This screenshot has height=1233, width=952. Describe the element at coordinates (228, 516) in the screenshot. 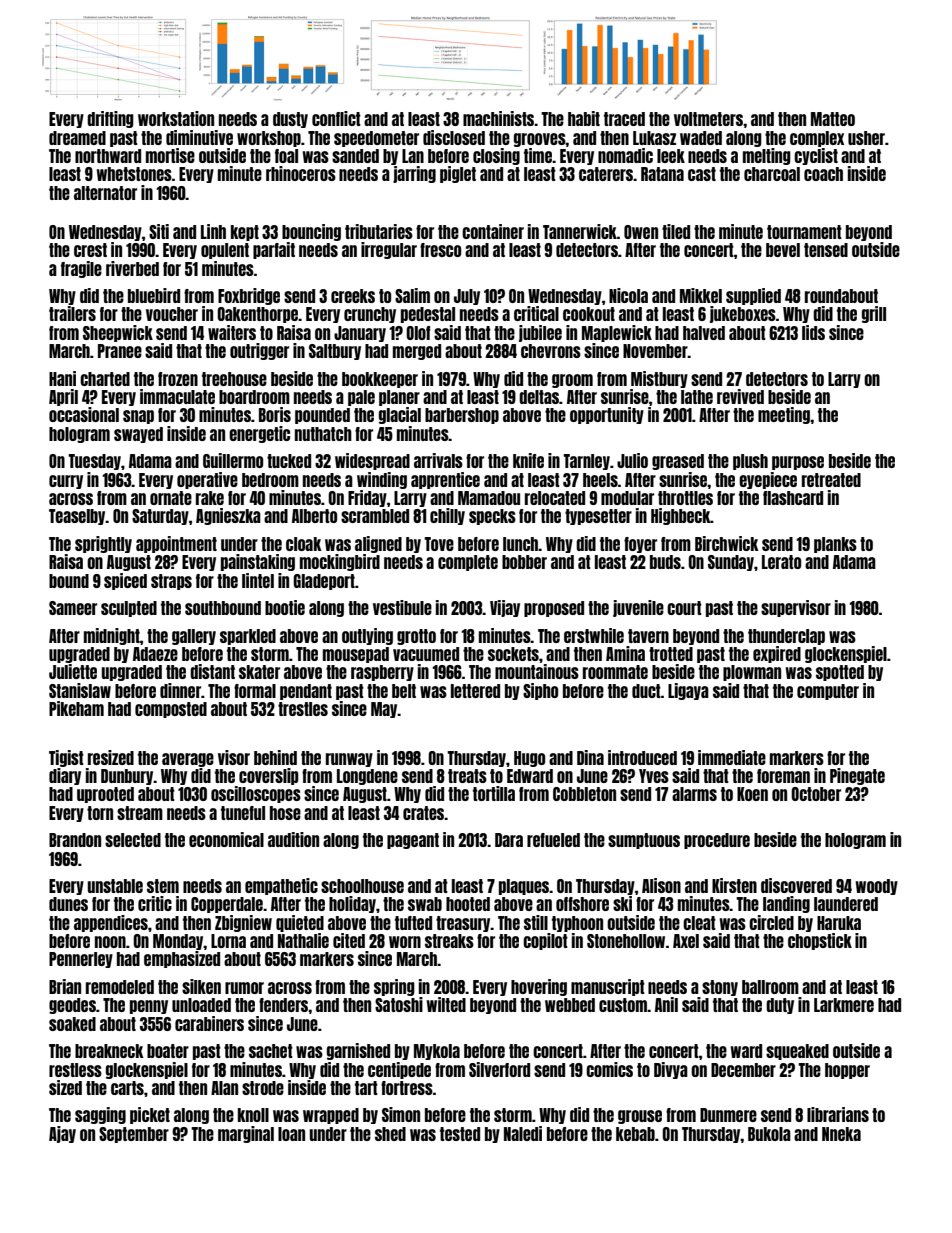

I see `Agnieszka` at that location.
